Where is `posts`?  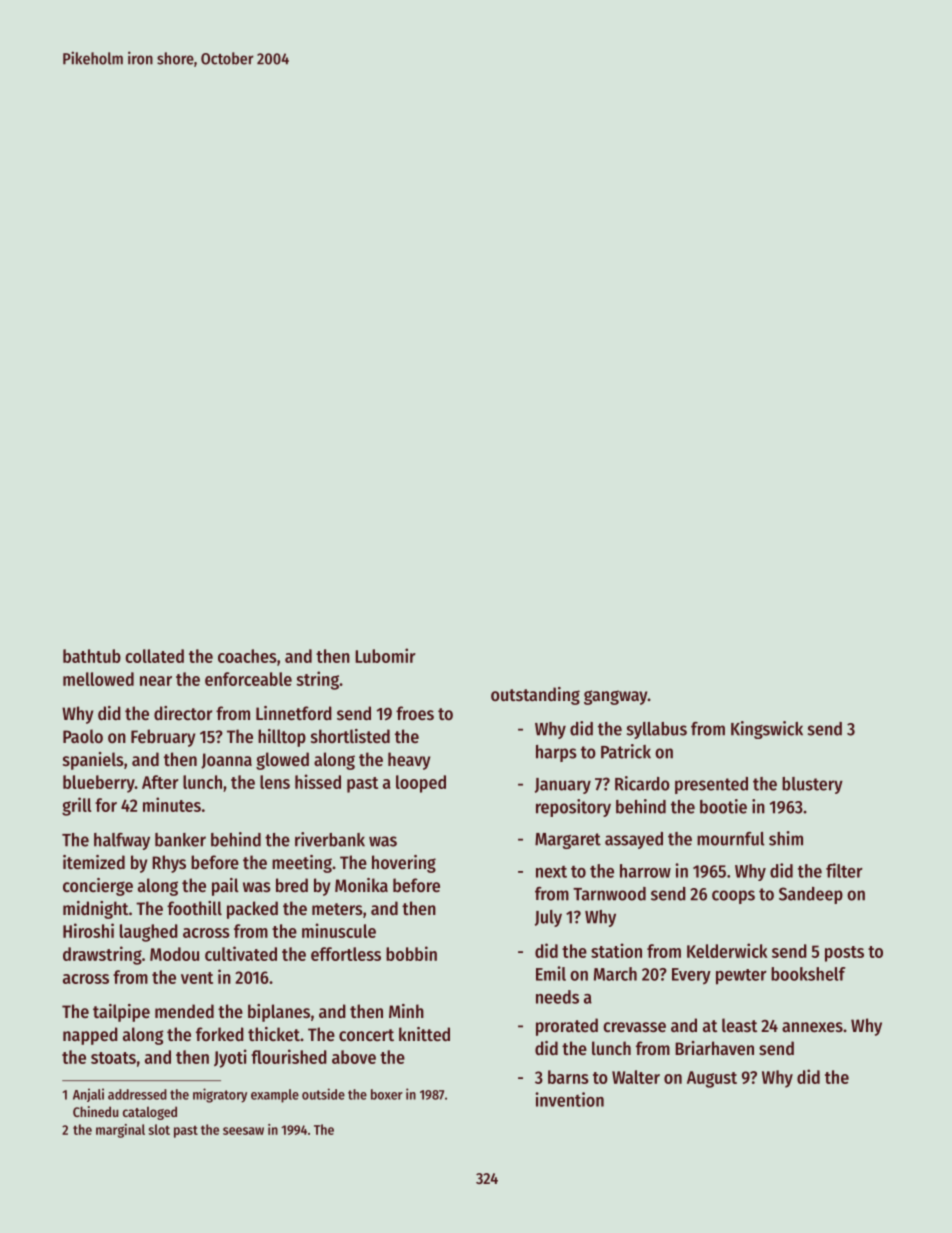
posts is located at coordinates (844, 954).
